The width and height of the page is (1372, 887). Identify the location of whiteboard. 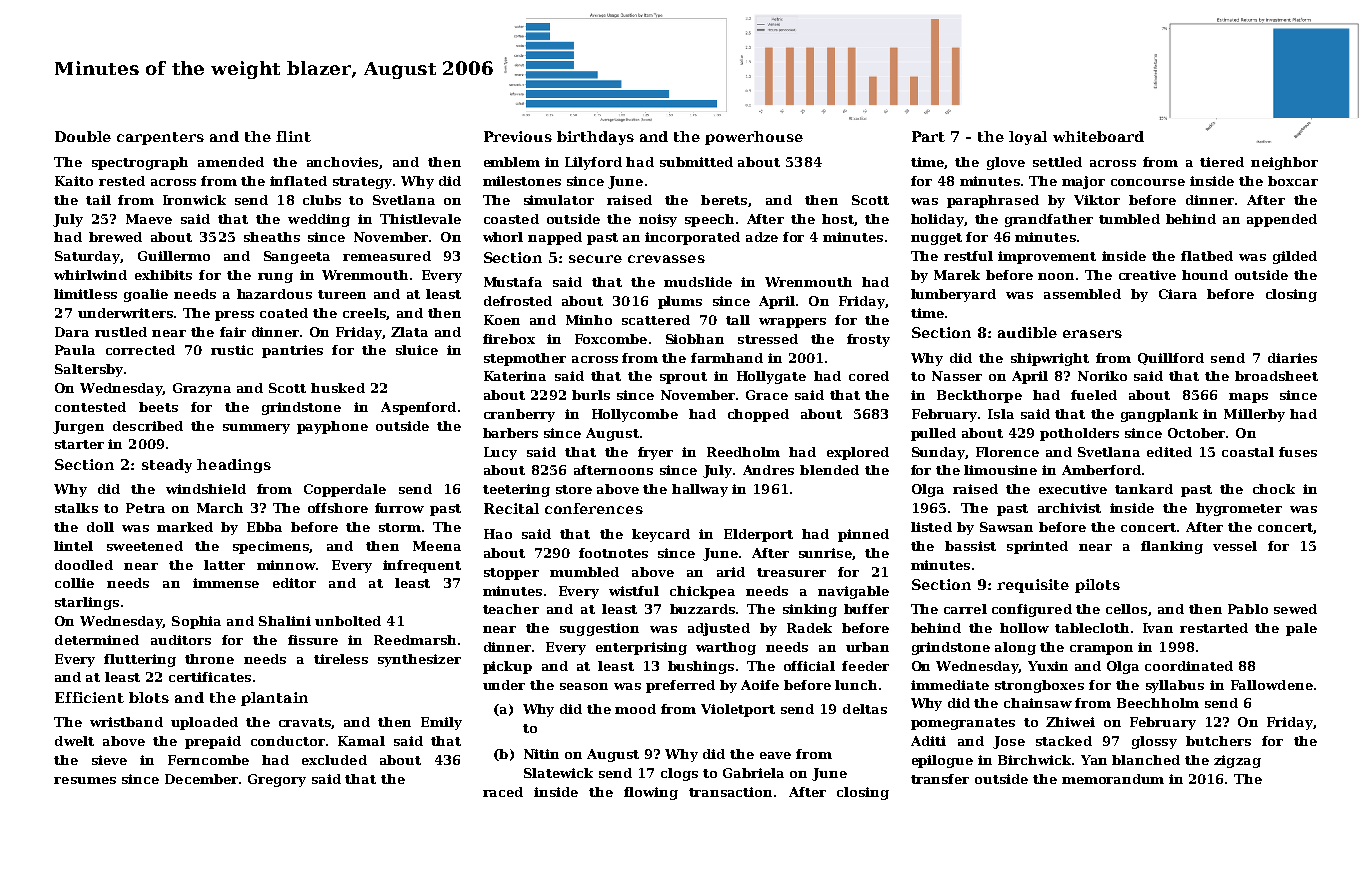
(1098, 136).
